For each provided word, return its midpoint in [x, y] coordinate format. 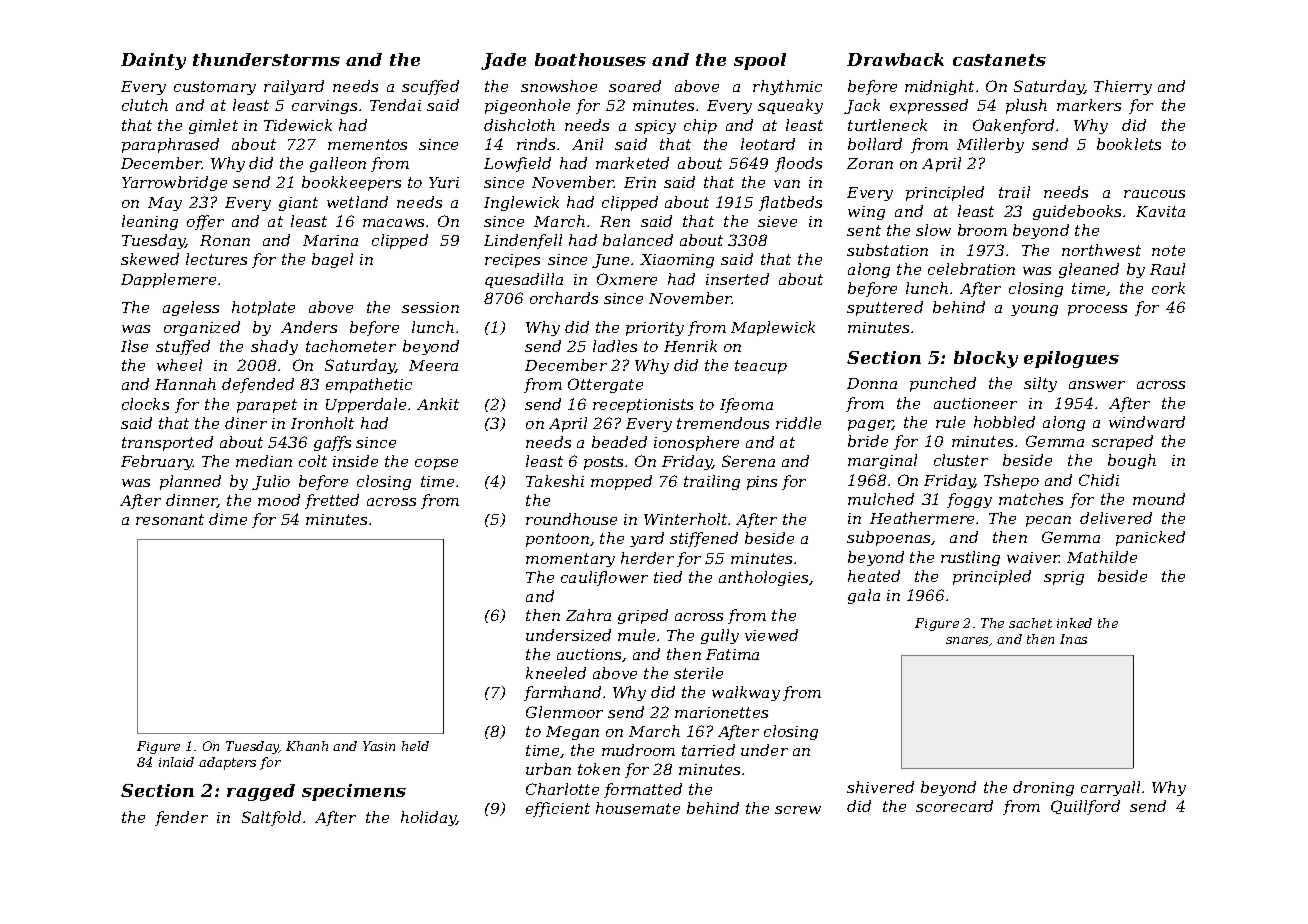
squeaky [790, 106]
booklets [1129, 144]
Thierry [1123, 87]
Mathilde [1102, 557]
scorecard [954, 806]
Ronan [225, 240]
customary [215, 88]
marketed [632, 163]
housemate [638, 808]
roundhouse [571, 519]
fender [181, 818]
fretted [332, 501]
